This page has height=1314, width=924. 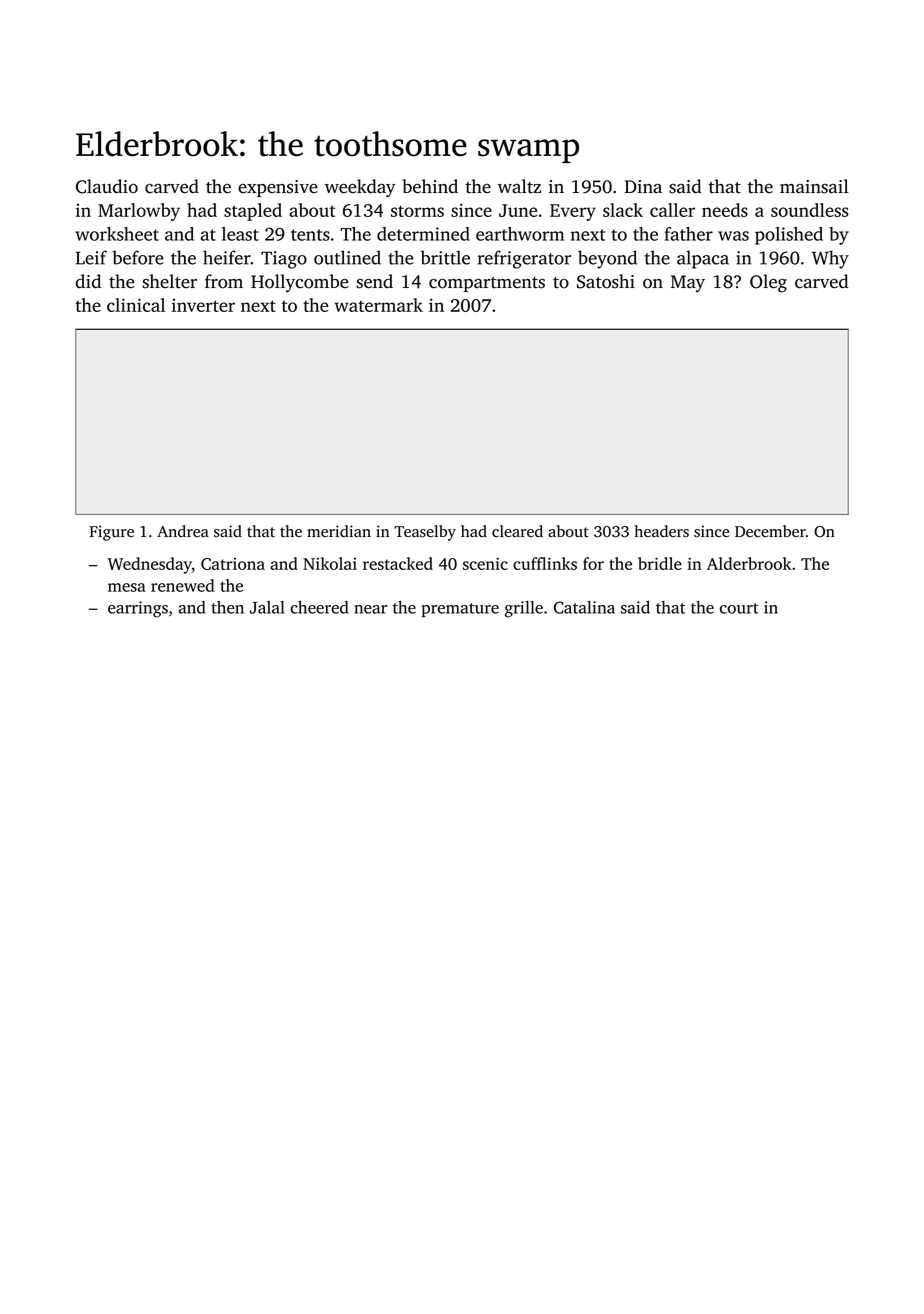 I want to click on compartments, so click(x=487, y=284).
